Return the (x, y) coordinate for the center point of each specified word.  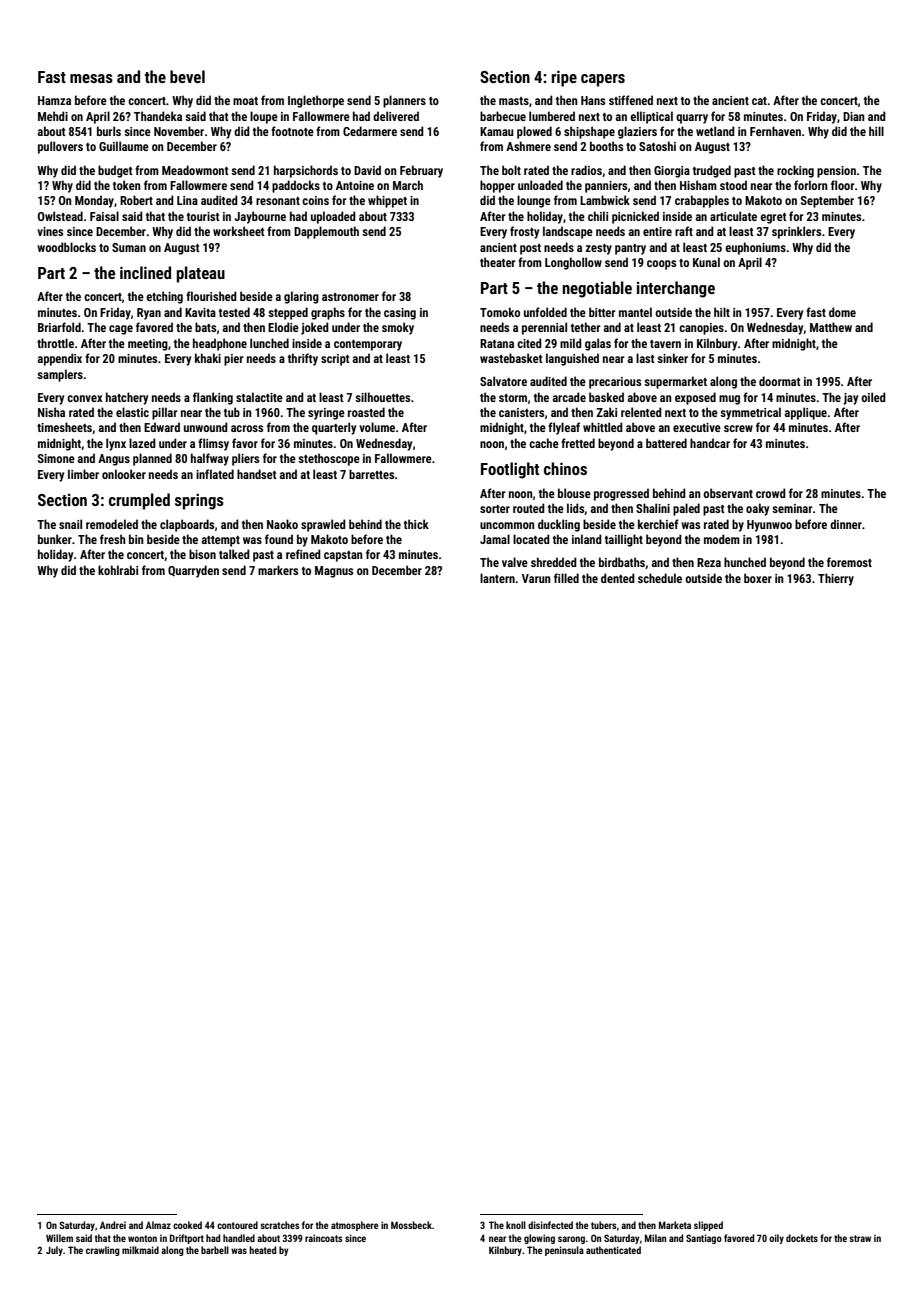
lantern (497, 578)
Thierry (836, 579)
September (827, 201)
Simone (56, 458)
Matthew (831, 327)
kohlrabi (118, 570)
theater (498, 262)
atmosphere (354, 1226)
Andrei (113, 1225)
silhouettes (382, 397)
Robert (136, 200)
